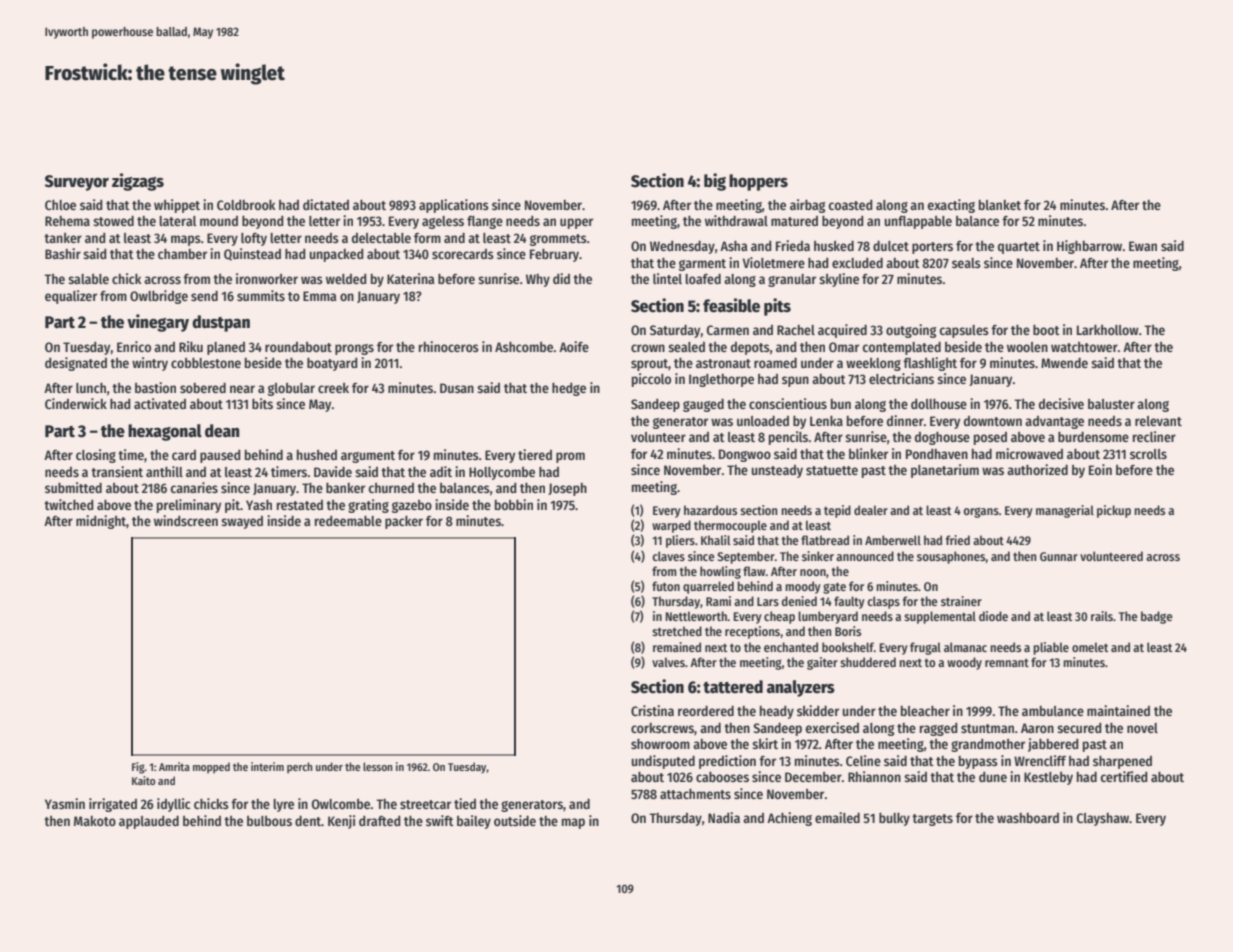  Describe the element at coordinates (727, 762) in the page. I see `prediction` at that location.
